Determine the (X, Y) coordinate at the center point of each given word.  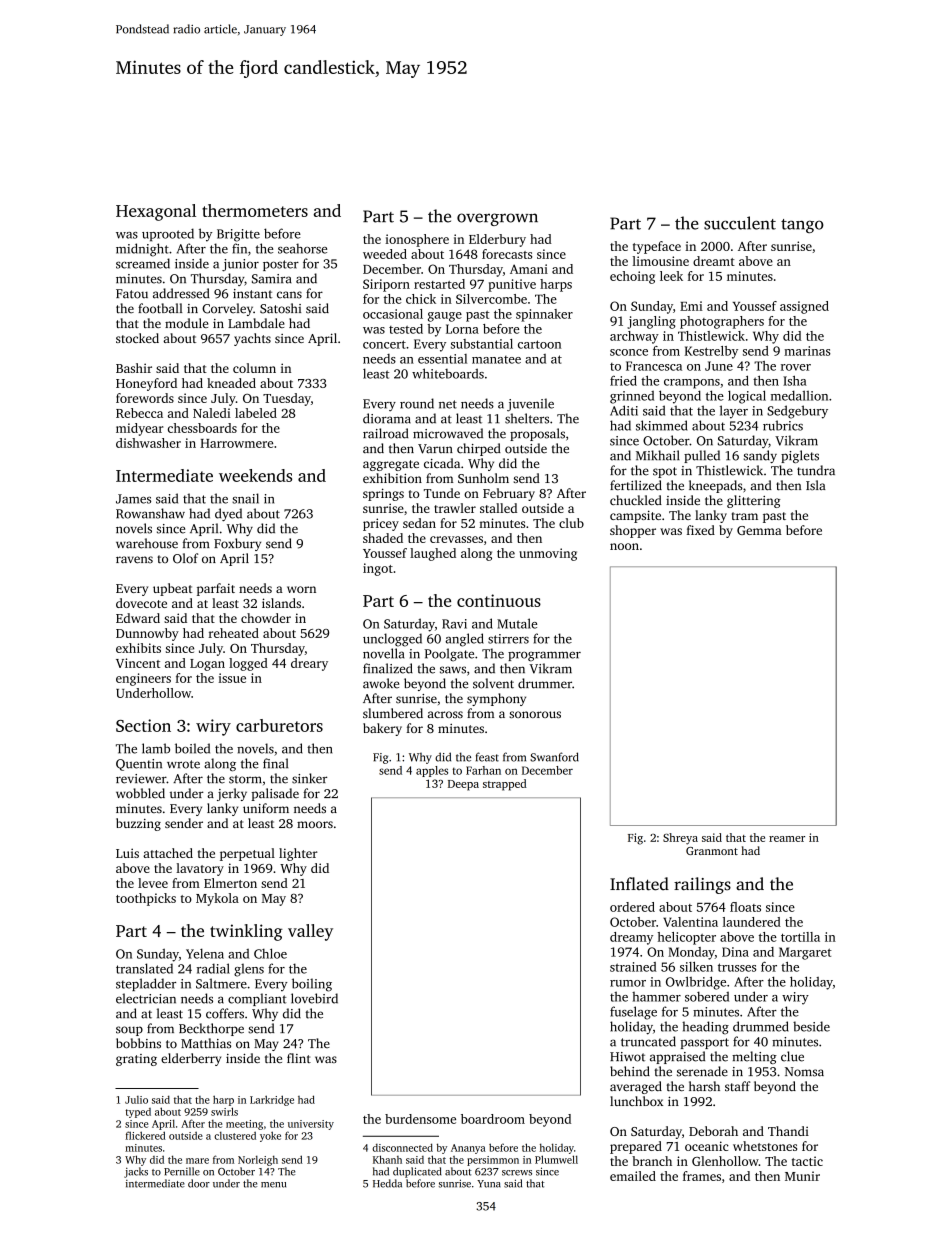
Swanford (554, 757)
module (186, 323)
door (199, 1183)
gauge (445, 317)
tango (802, 226)
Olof (185, 558)
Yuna (489, 1184)
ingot (378, 569)
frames (702, 1176)
